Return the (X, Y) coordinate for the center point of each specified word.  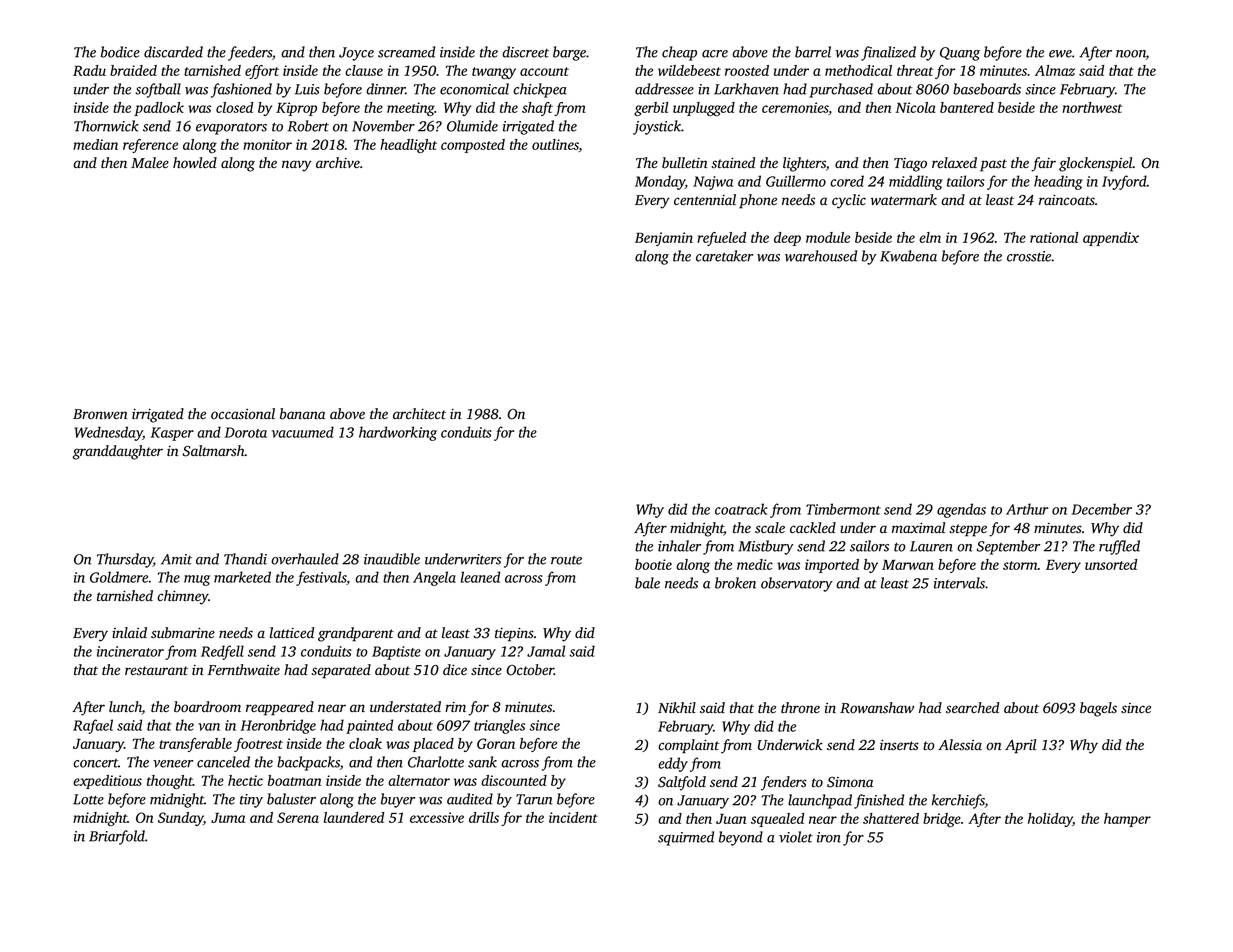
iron (829, 837)
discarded (173, 52)
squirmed (686, 838)
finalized (888, 53)
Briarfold (117, 837)
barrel (813, 52)
